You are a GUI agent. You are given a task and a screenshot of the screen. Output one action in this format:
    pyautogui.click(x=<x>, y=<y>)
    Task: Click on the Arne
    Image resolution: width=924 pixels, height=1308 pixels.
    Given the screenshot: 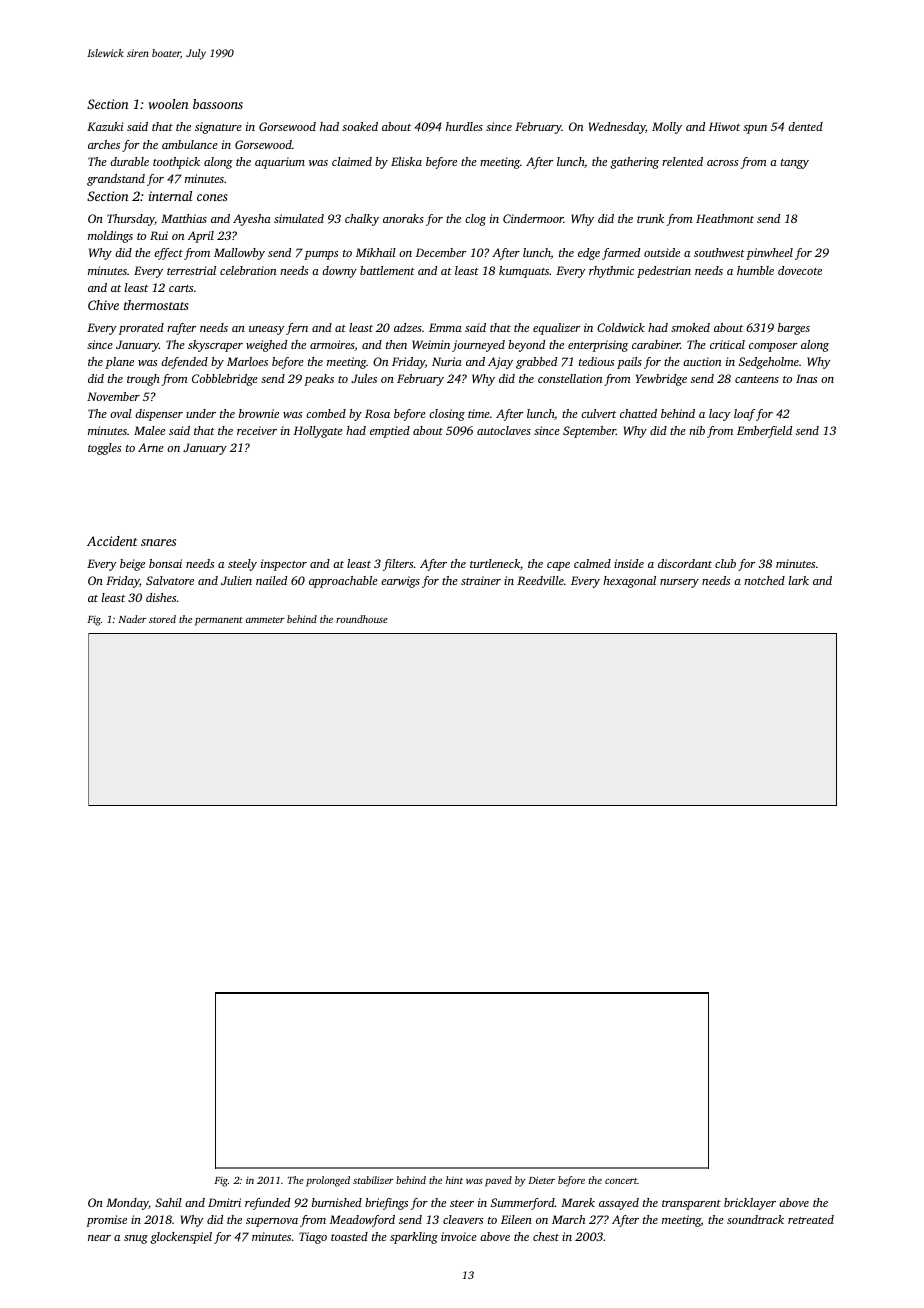 What is the action you would take?
    pyautogui.click(x=151, y=447)
